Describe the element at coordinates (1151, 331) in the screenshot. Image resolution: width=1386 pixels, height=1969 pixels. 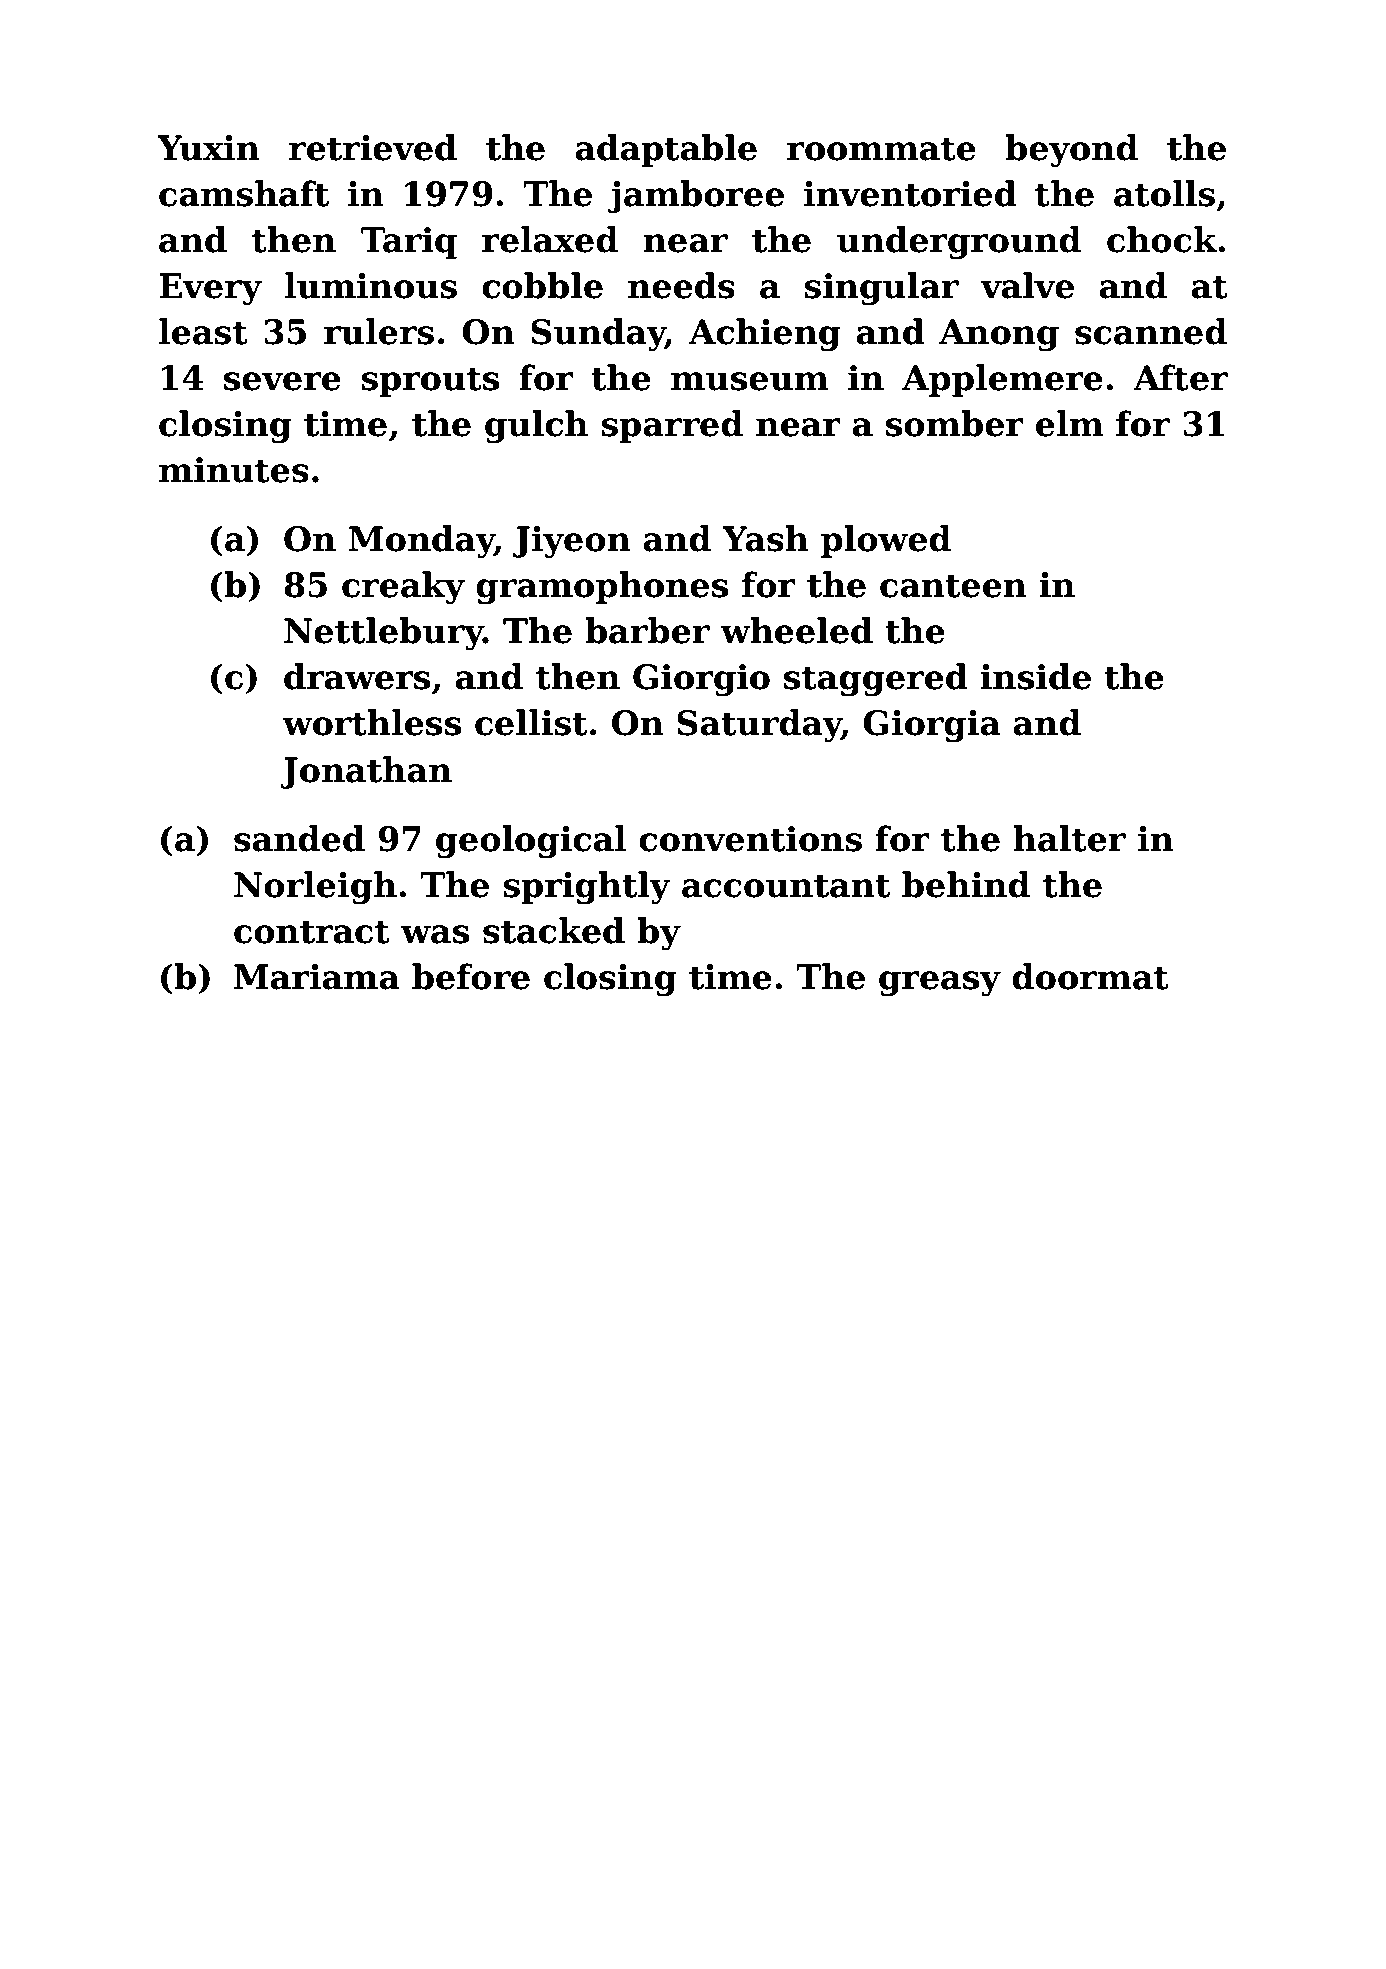
I see `scanned` at that location.
